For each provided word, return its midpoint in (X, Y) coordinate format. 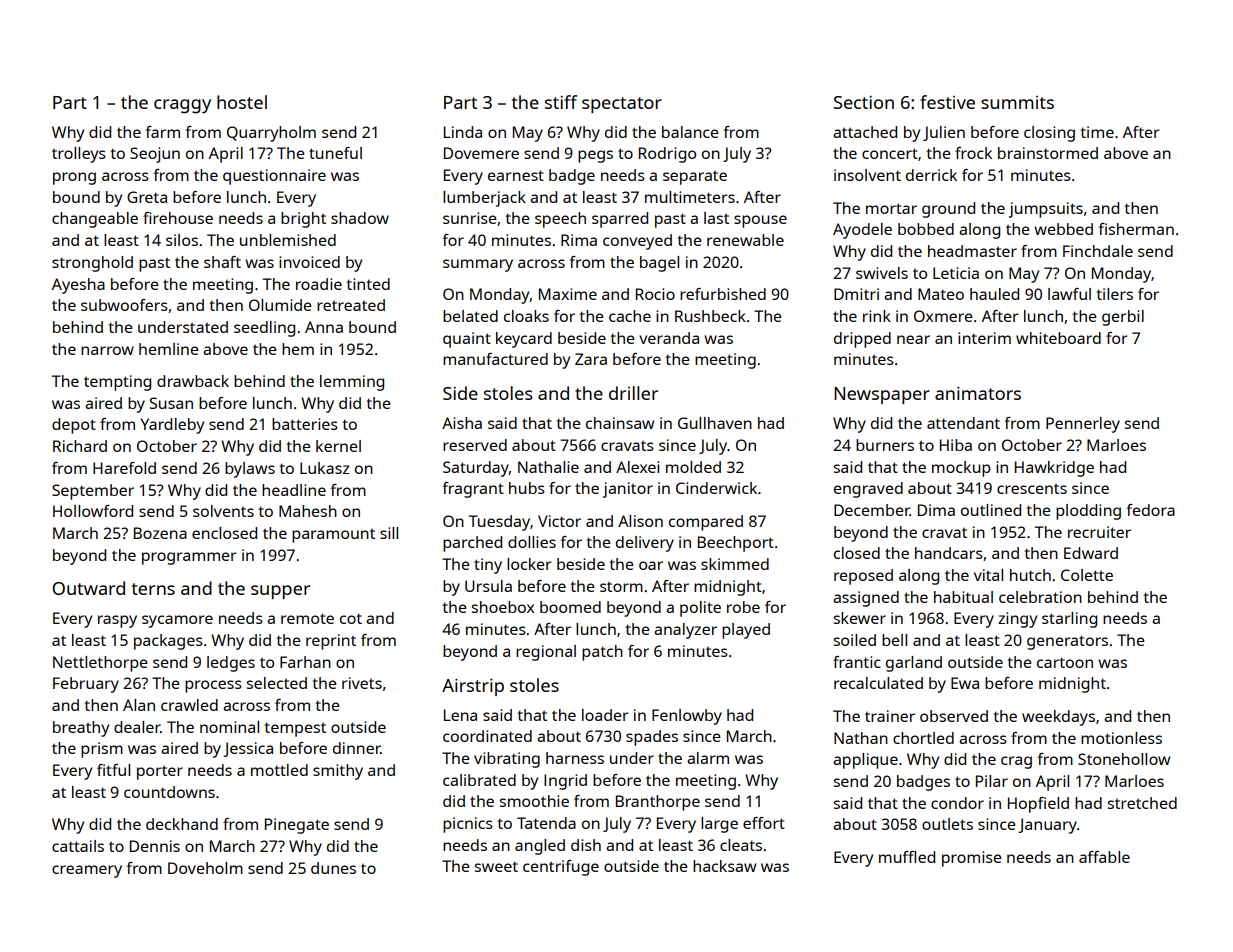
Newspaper (882, 395)
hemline (169, 349)
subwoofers (124, 305)
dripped (862, 340)
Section (864, 102)
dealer (137, 727)
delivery (645, 544)
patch (602, 653)
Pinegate (297, 826)
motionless (1121, 738)
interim (984, 338)
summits (1017, 102)
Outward (88, 588)
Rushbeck (710, 316)
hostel (242, 102)
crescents (1032, 488)
